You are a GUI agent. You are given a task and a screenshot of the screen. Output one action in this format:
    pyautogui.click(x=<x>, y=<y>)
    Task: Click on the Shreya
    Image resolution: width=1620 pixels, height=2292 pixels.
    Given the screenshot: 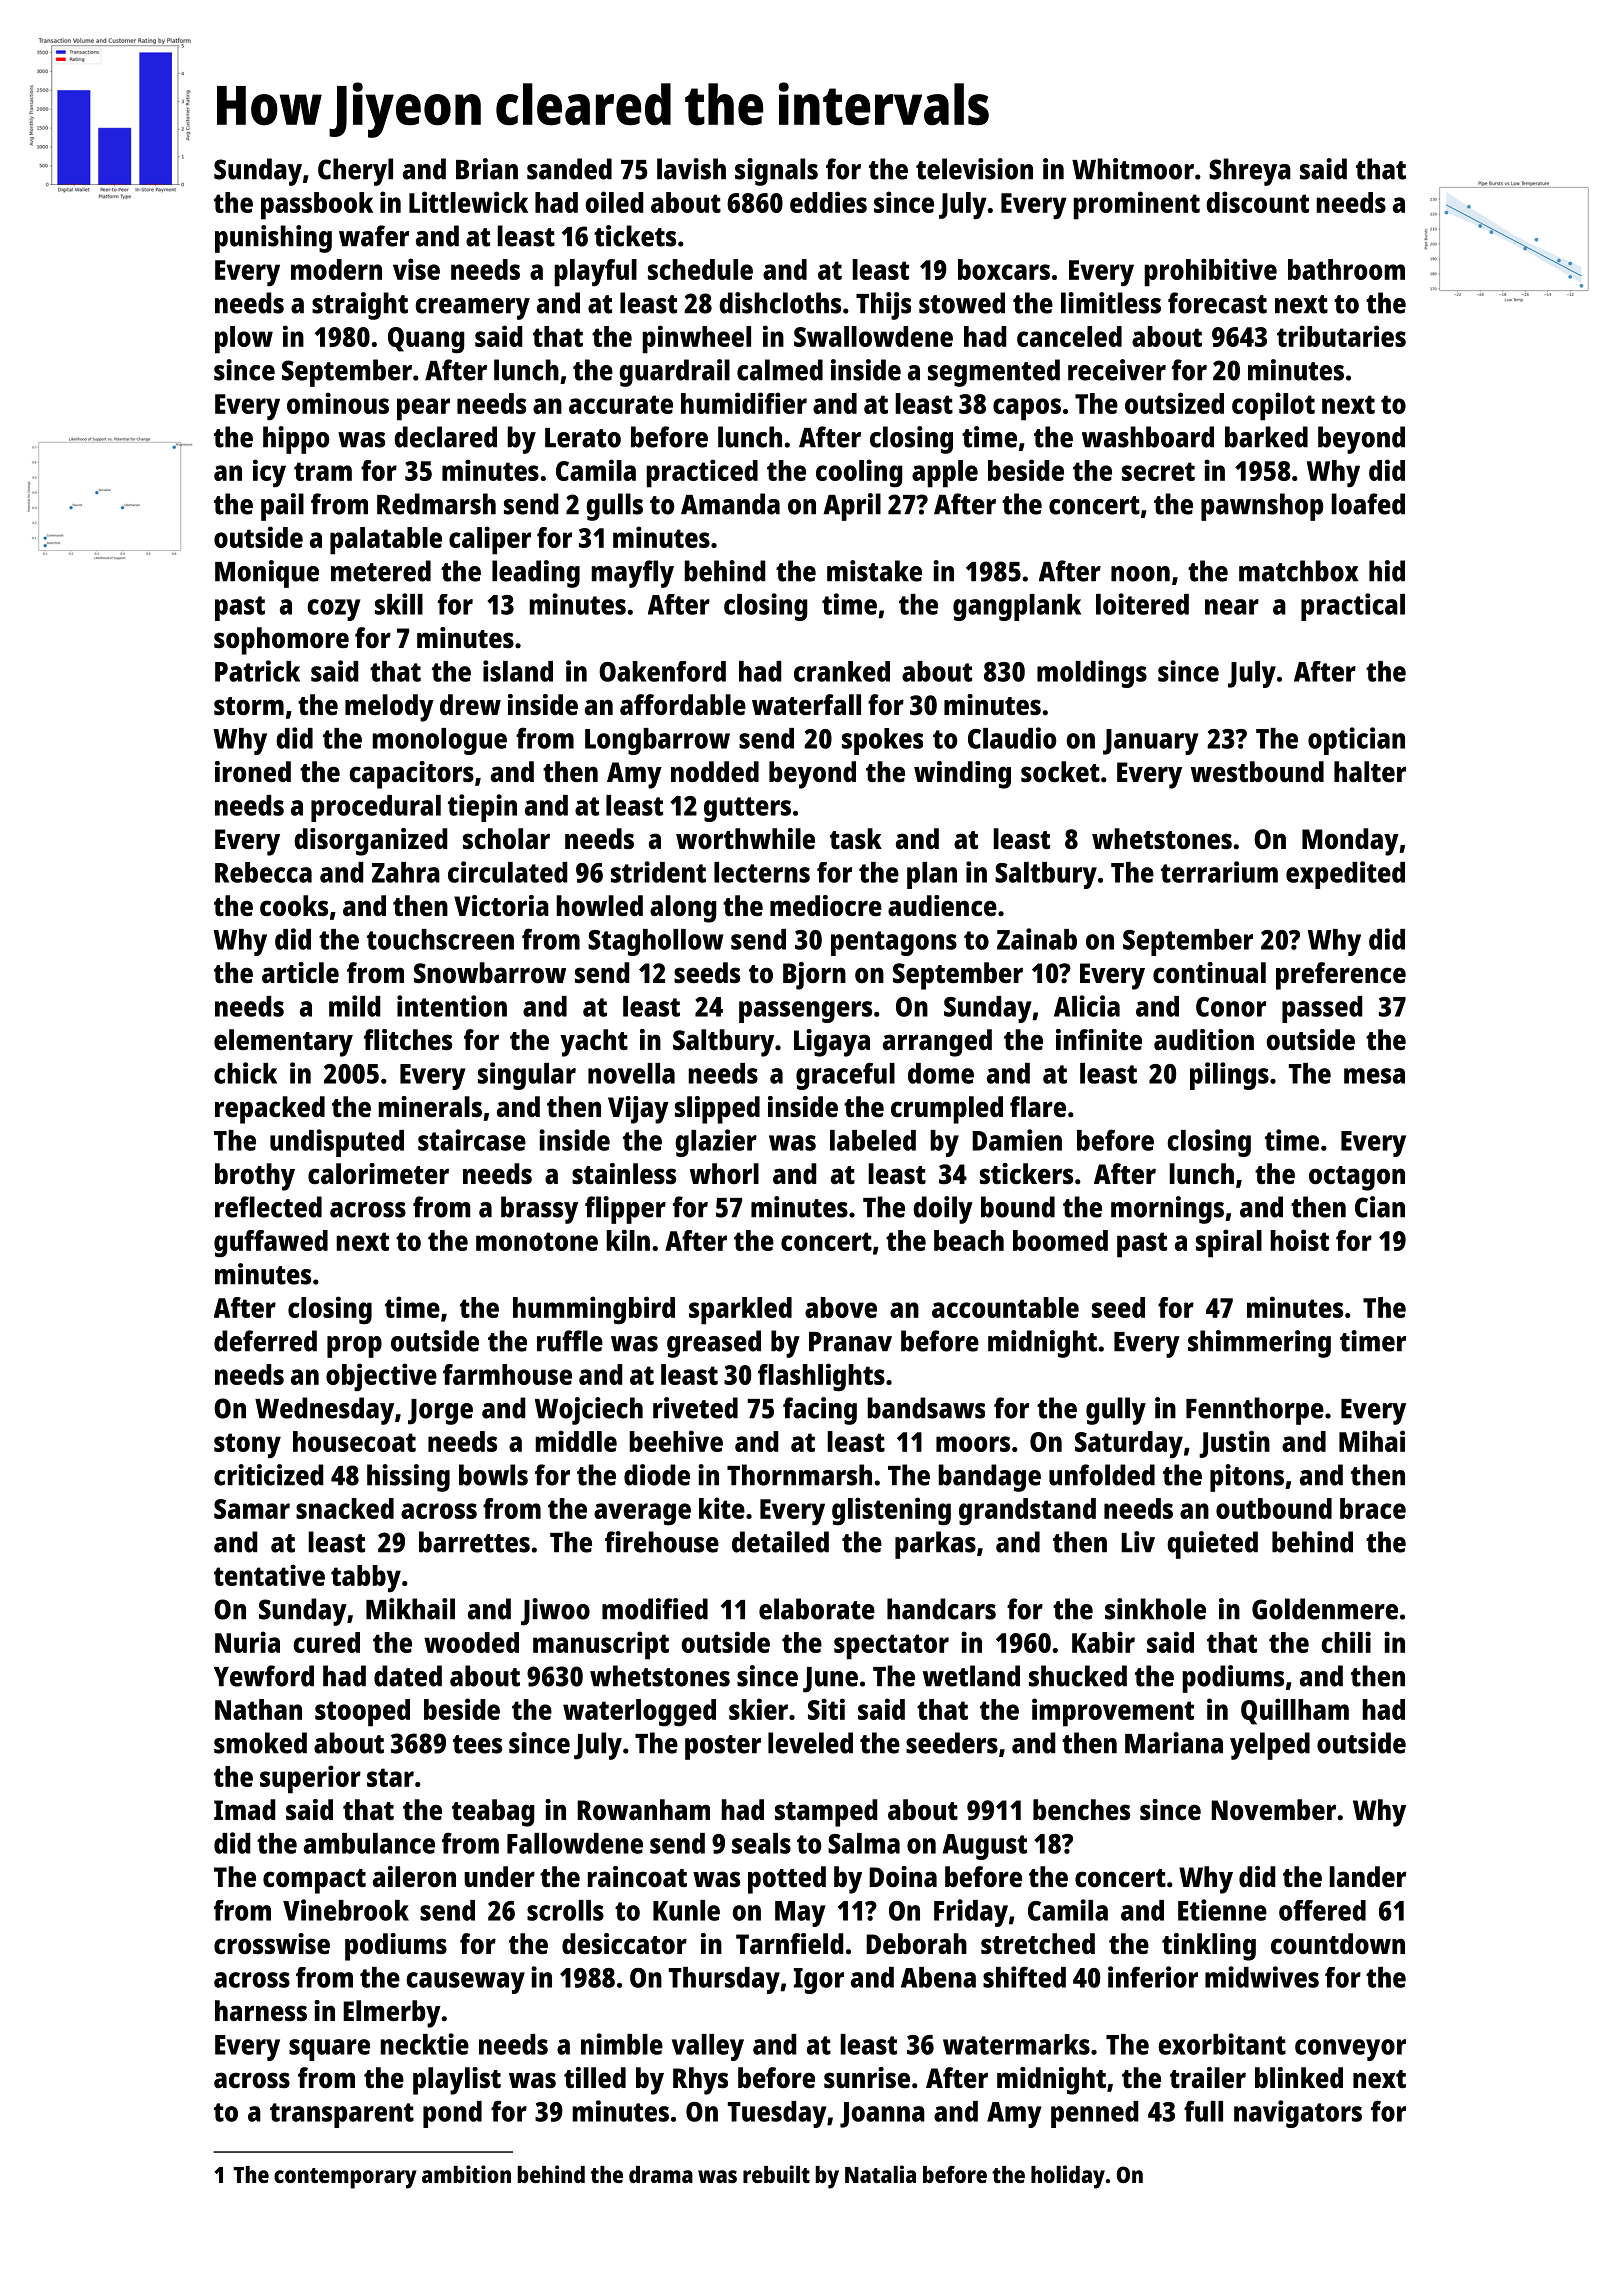 What is the action you would take?
    pyautogui.click(x=1250, y=172)
